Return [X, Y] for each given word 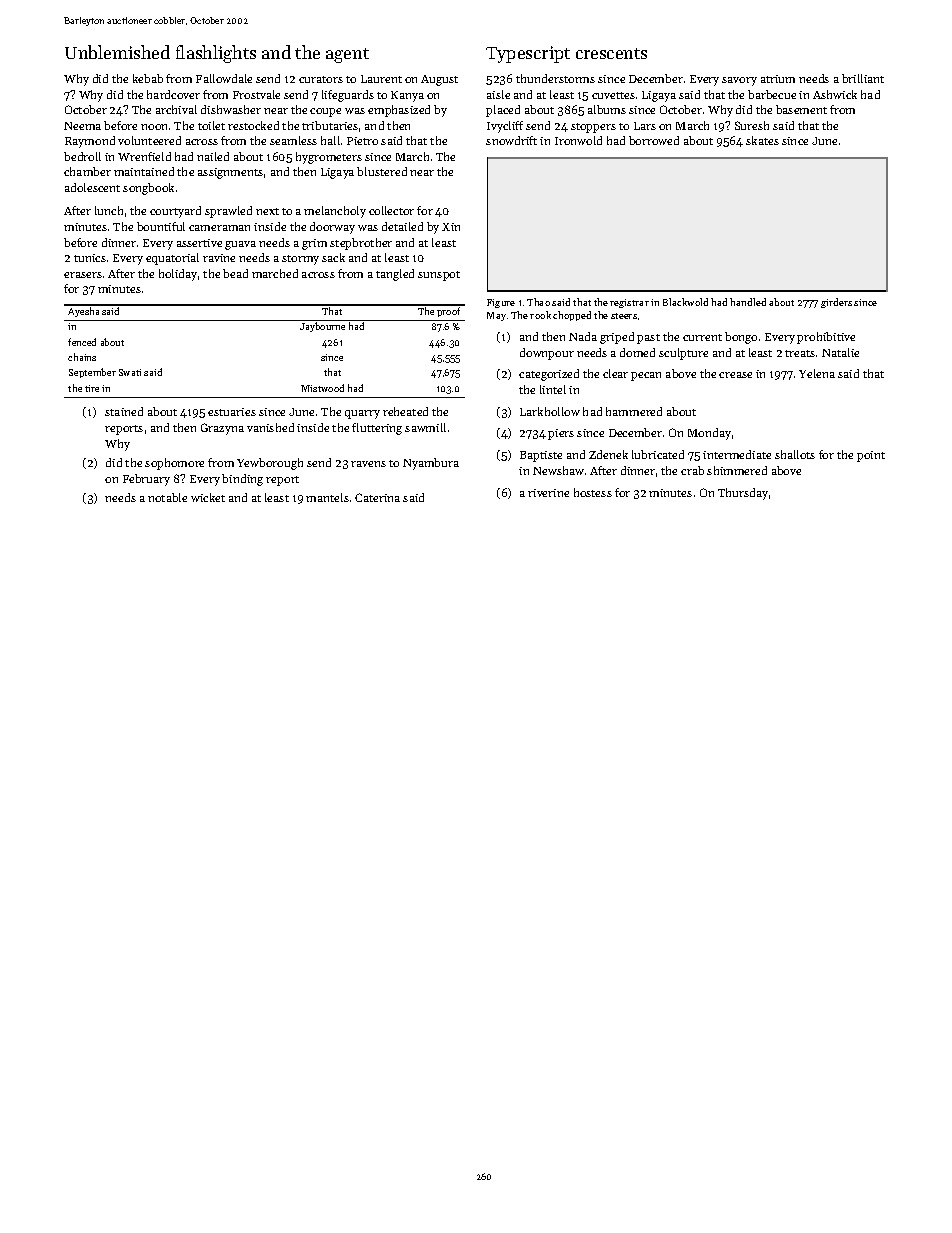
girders [836, 303]
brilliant [863, 78]
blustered [382, 171]
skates [762, 140]
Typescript [528, 54]
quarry [362, 414]
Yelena [817, 373]
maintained [144, 171]
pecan [646, 376]
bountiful [161, 226]
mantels [327, 497]
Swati [130, 372]
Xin [451, 227]
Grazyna [222, 429]
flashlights [216, 54]
